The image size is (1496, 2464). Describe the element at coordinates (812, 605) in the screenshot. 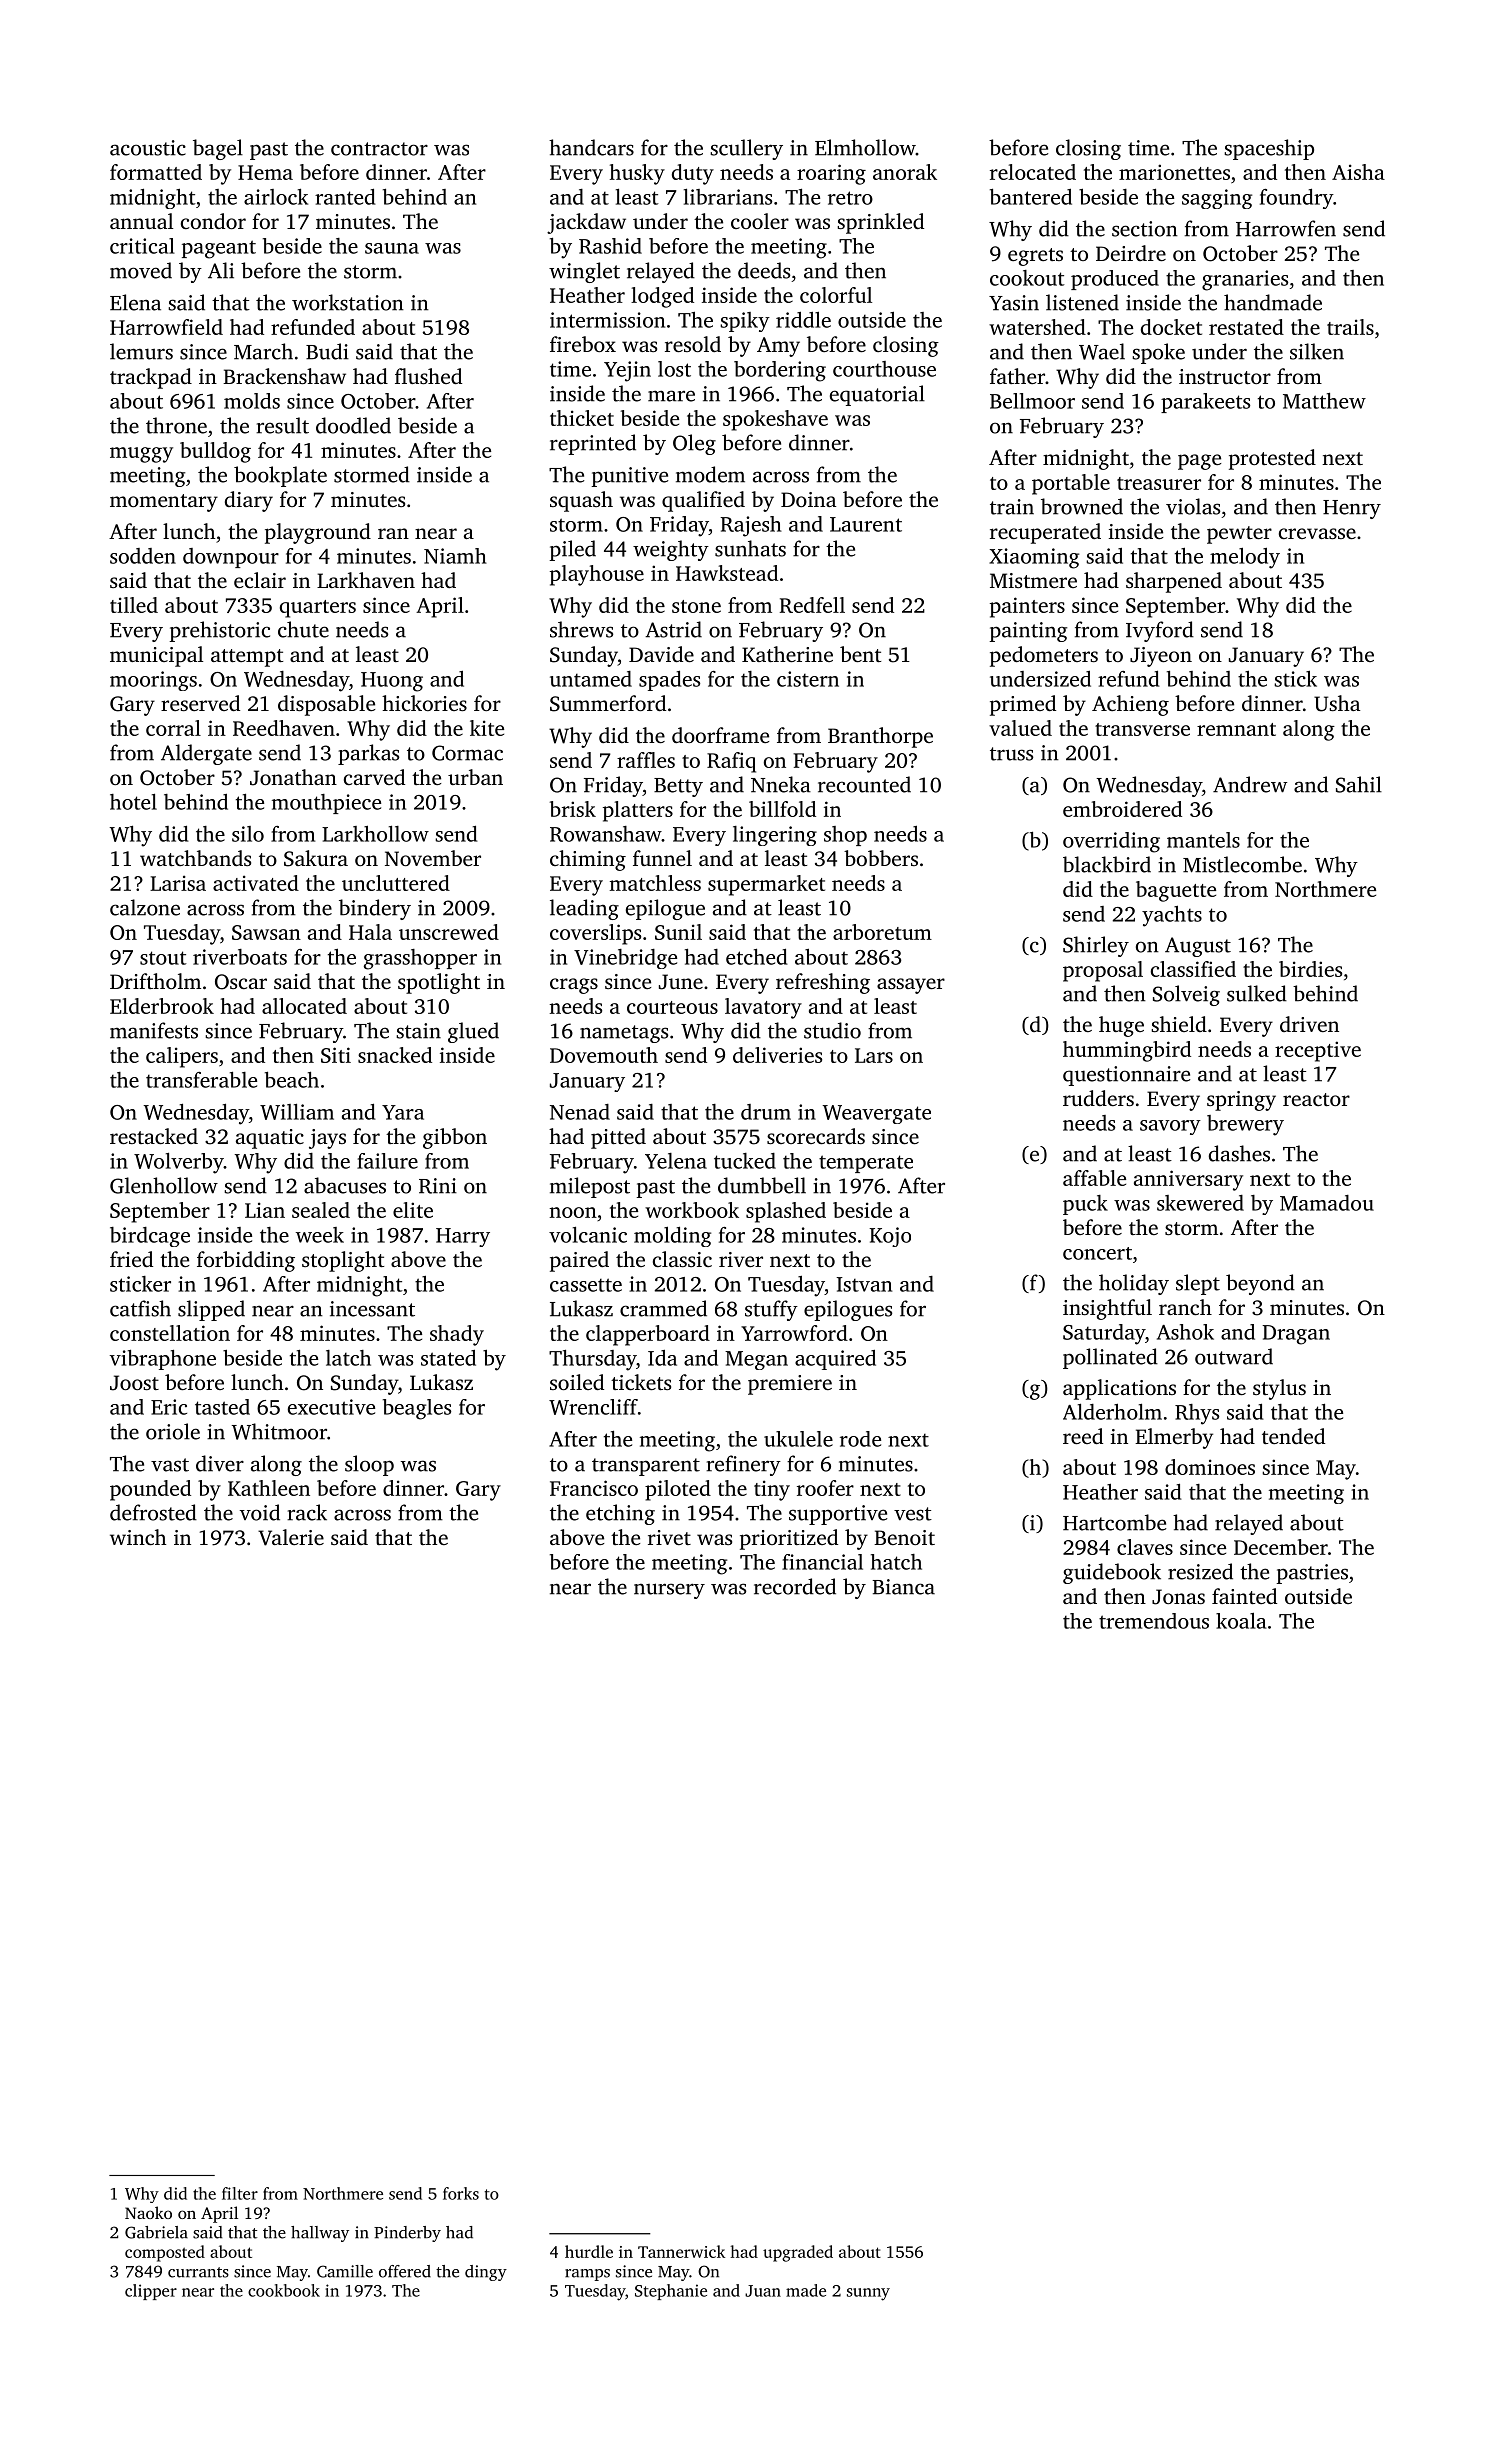

I see `Redfell` at that location.
